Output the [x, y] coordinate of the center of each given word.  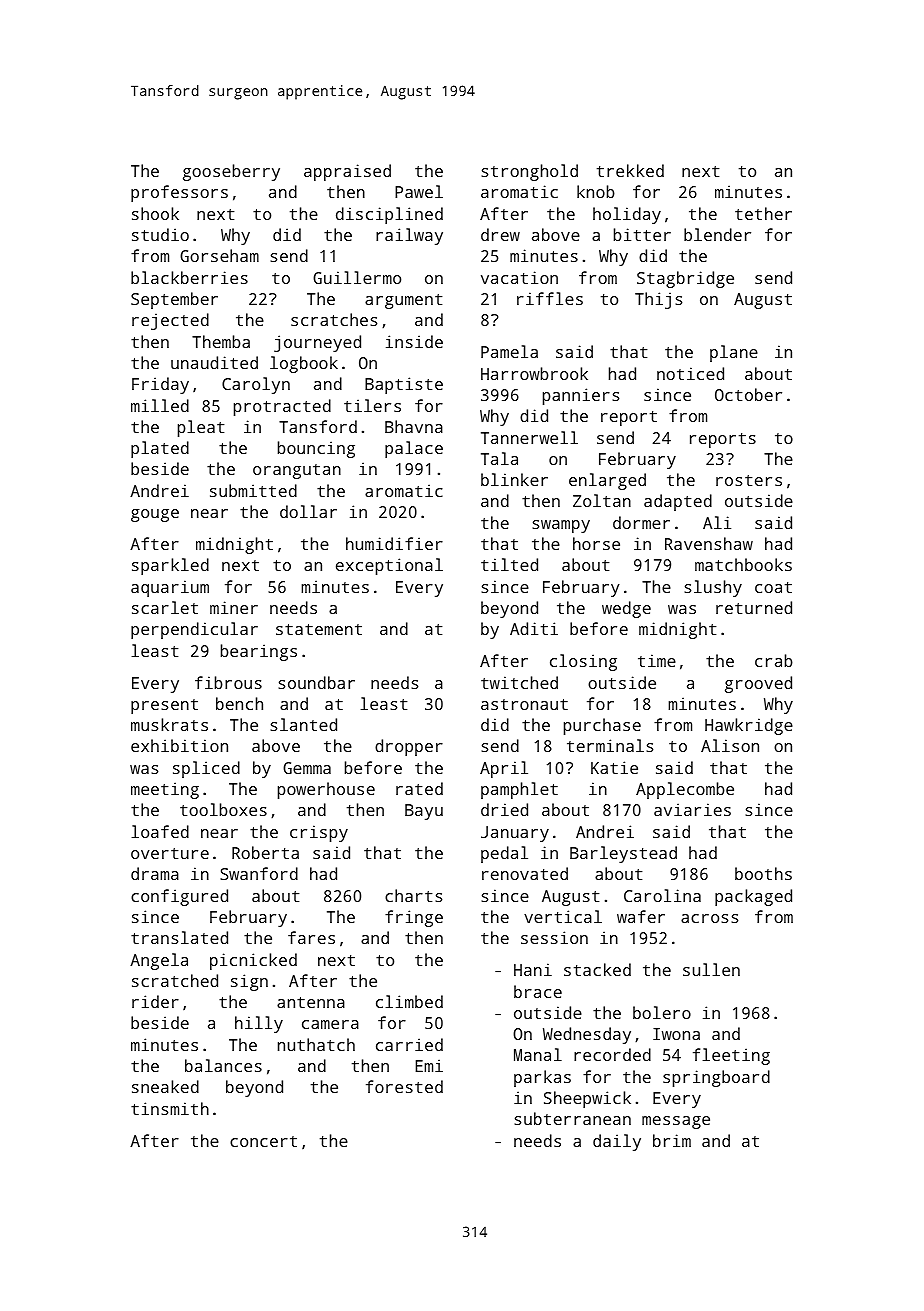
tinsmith [170, 1108]
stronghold [530, 172]
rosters [749, 480]
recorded [612, 1054]
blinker [514, 479]
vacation [519, 277]
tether [763, 213]
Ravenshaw [709, 543]
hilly [259, 1024]
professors [179, 193]
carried [409, 1044]
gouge [155, 515]
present [164, 706]
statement [319, 629]
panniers [581, 396]
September [174, 300]
